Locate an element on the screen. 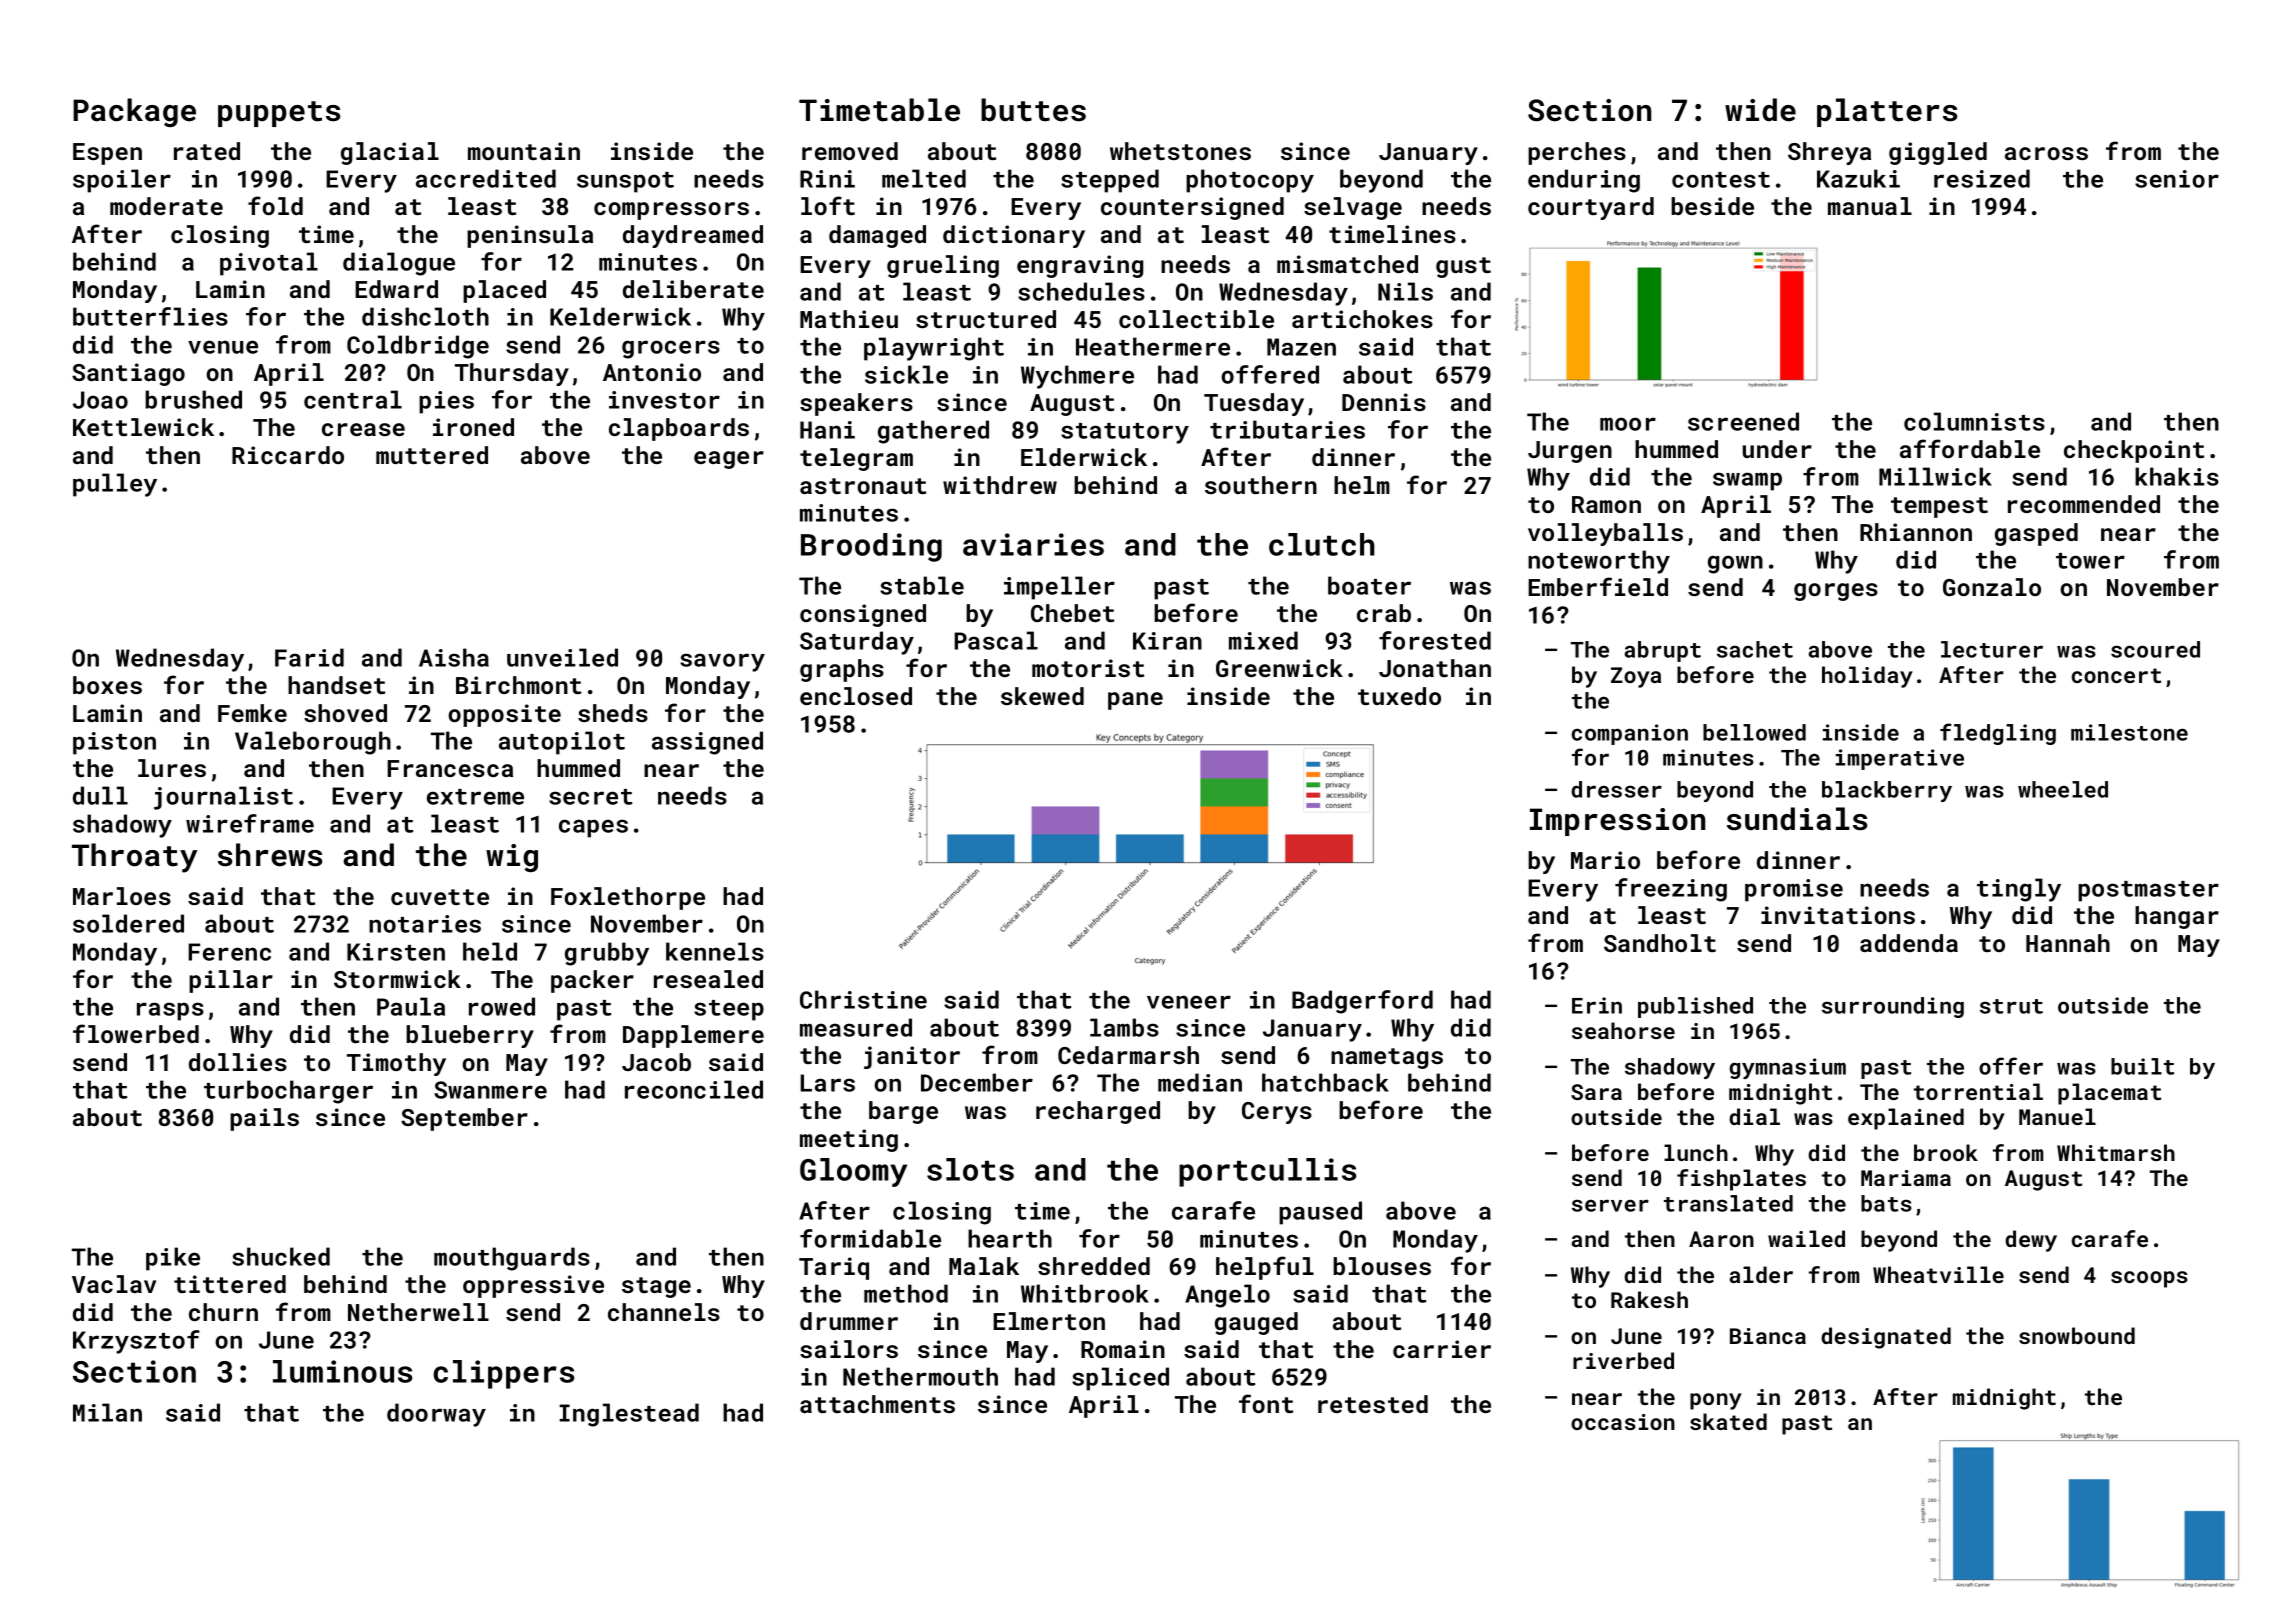 The height and width of the screenshot is (1620, 2292). Mario is located at coordinates (1605, 860).
